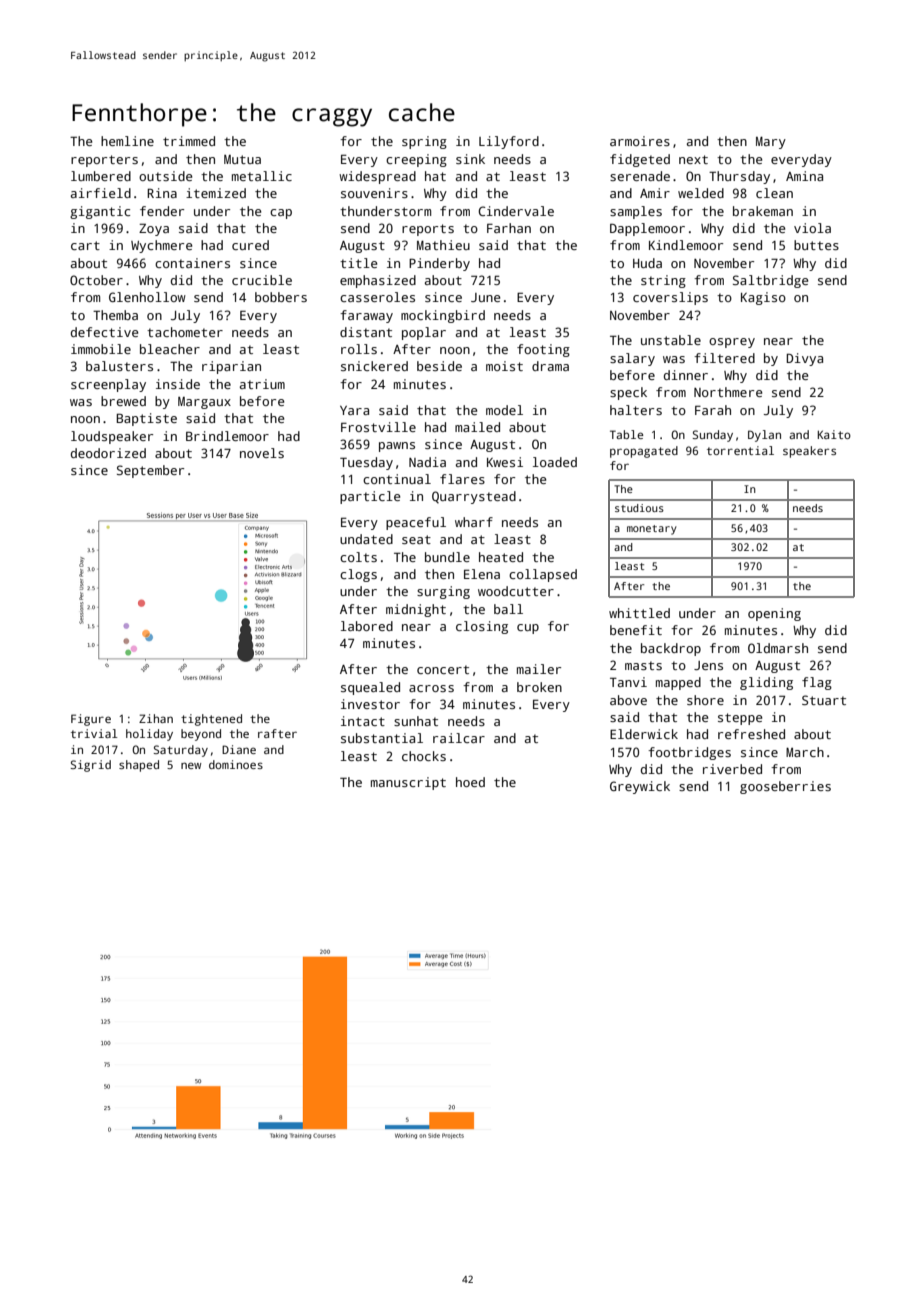  I want to click on casseroles, so click(377, 297).
